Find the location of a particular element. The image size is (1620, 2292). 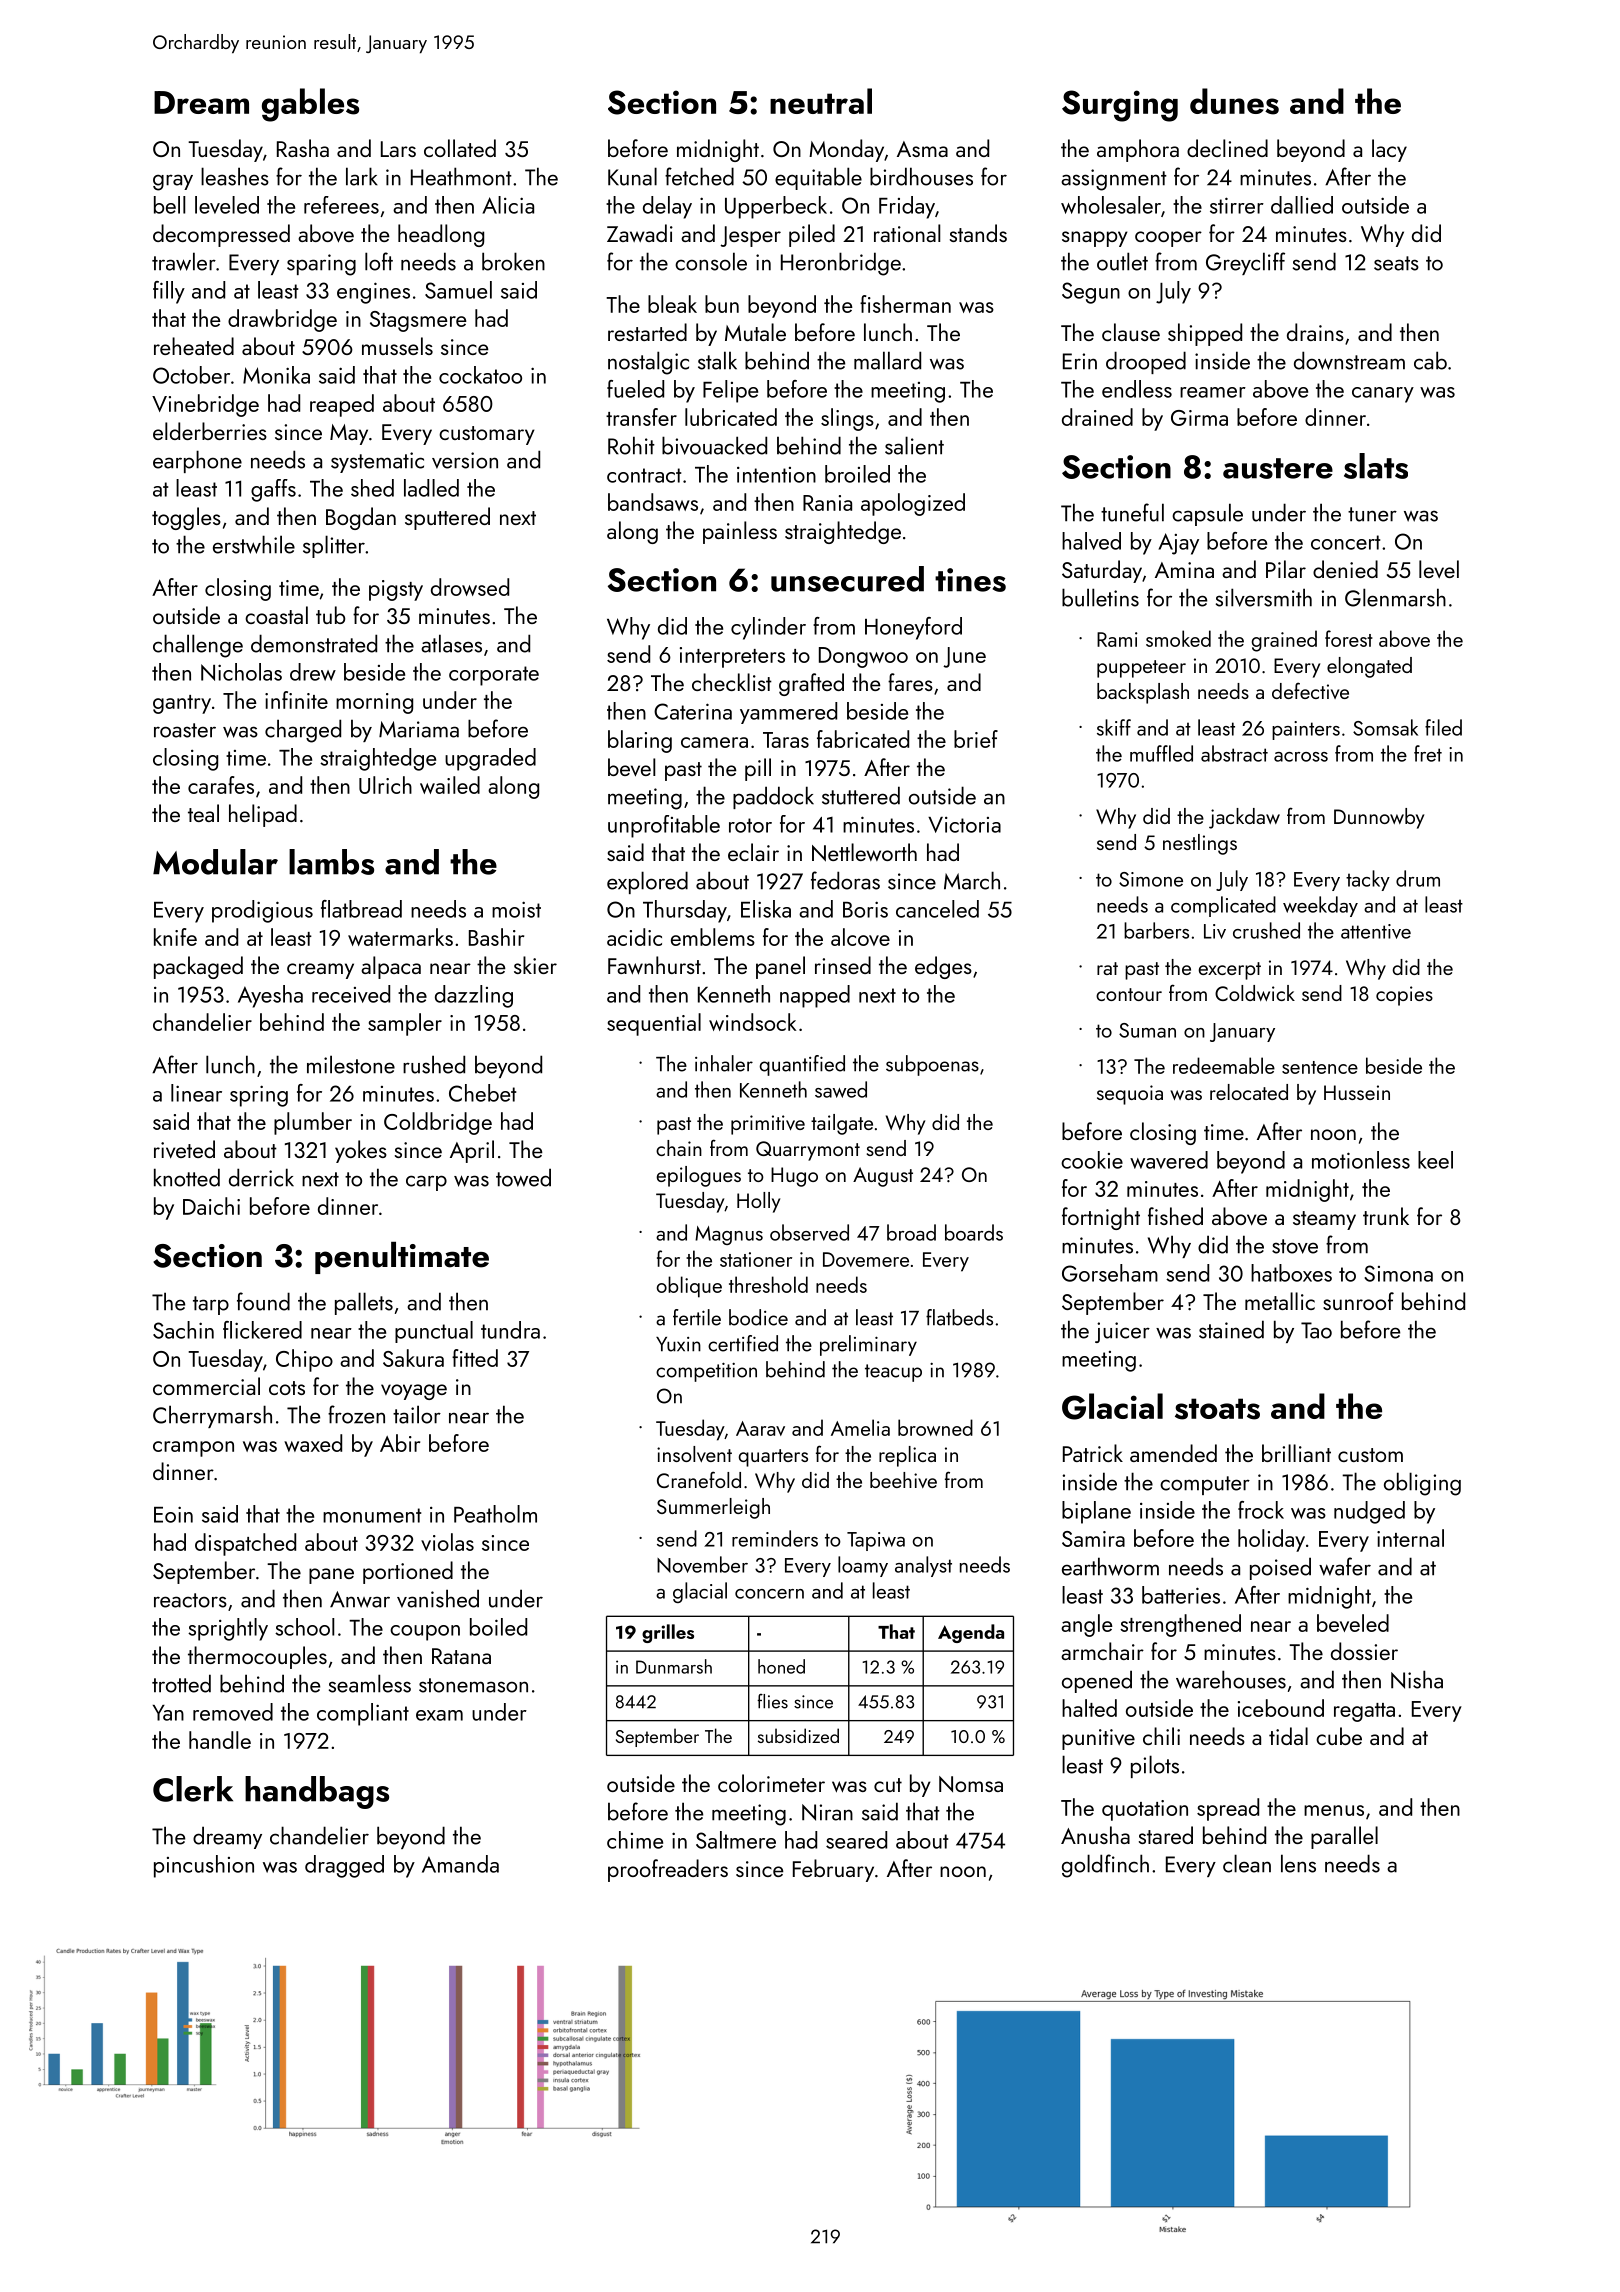

subsidized is located at coordinates (798, 1735).
